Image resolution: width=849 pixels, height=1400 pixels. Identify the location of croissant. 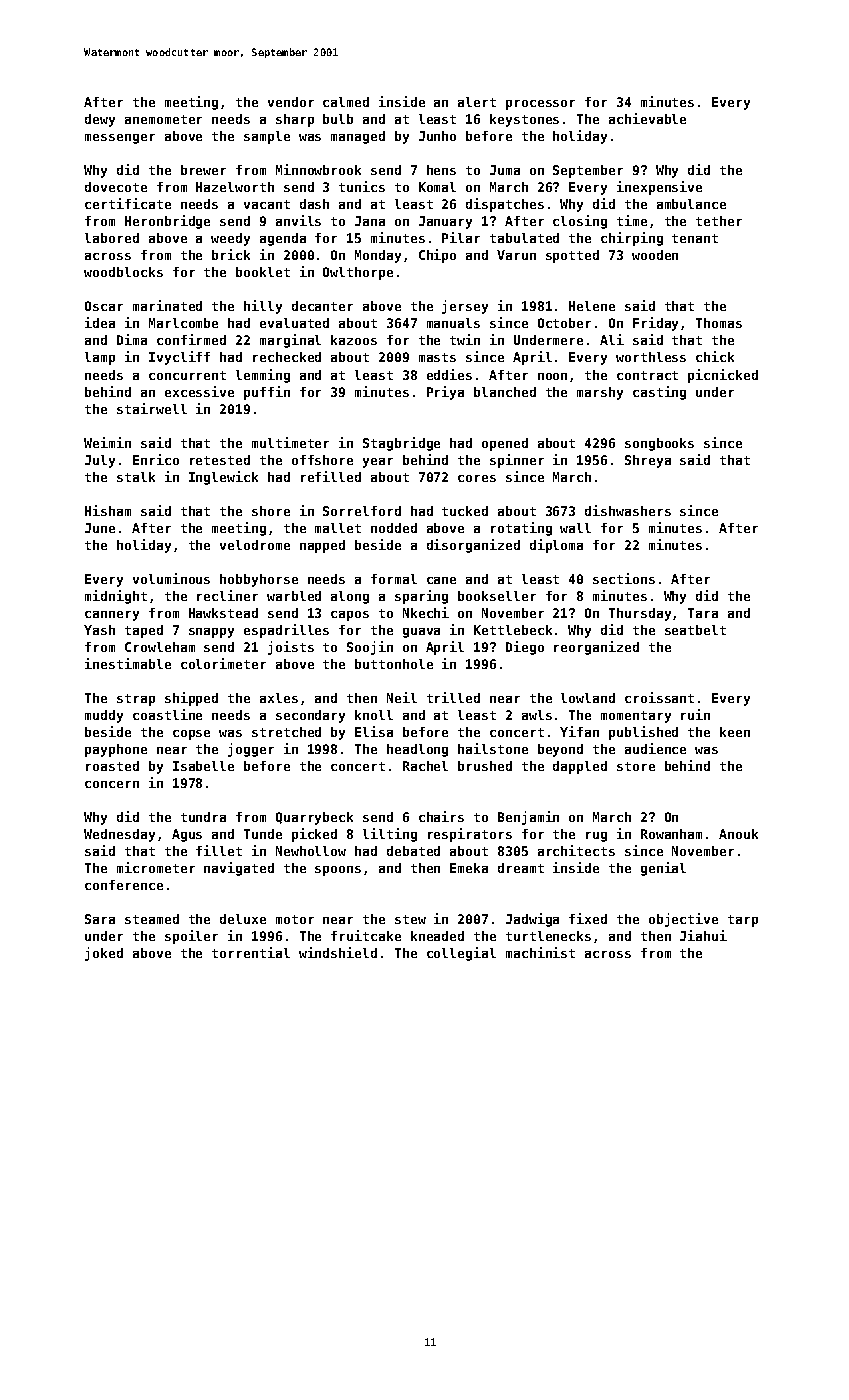
(659, 697).
